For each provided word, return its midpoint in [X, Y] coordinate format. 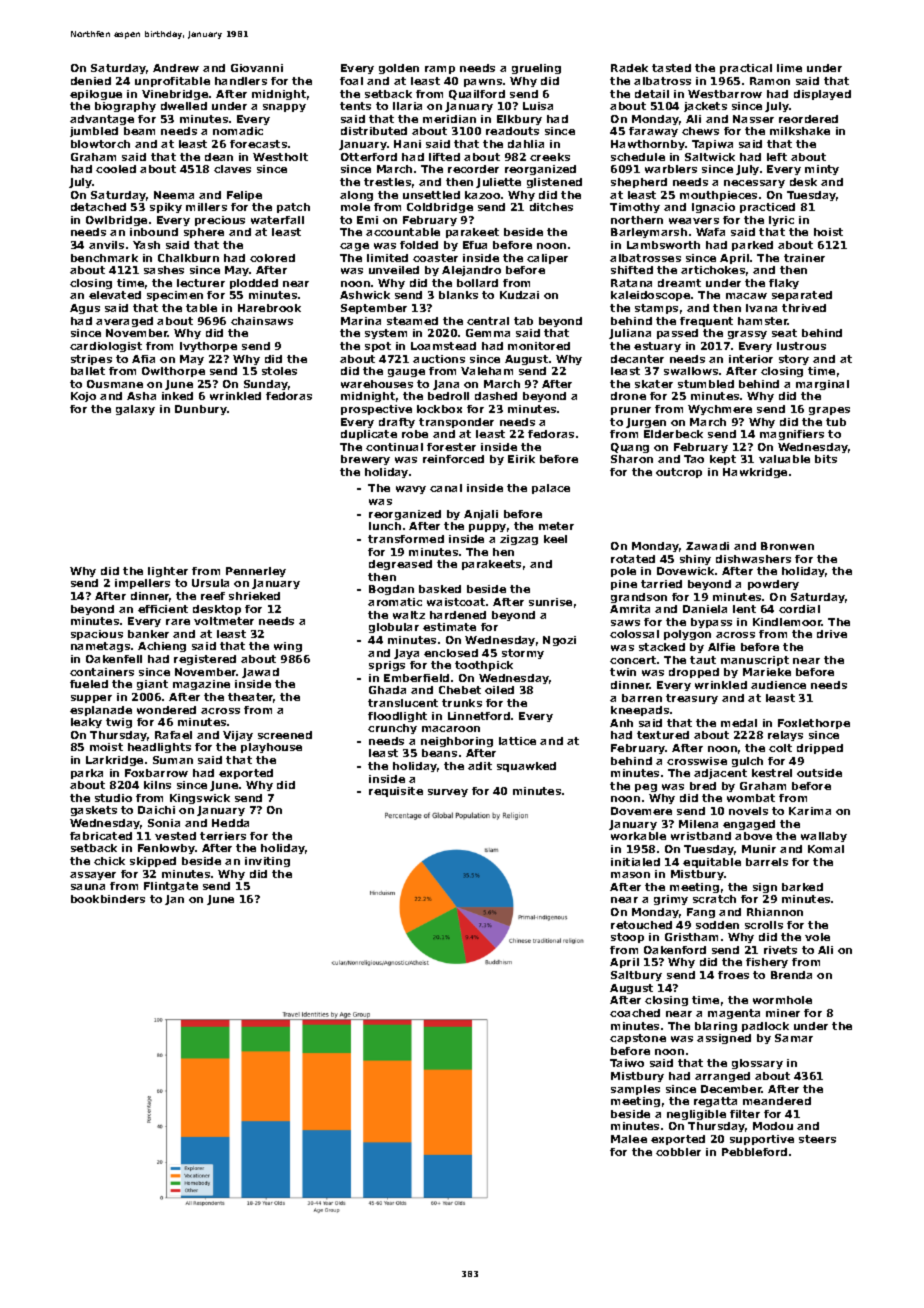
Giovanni [257, 68]
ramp [440, 70]
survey [448, 793]
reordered [808, 119]
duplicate [369, 435]
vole [817, 937]
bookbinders [108, 899]
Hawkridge [755, 473]
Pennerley [256, 572]
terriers [223, 836]
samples [635, 1090]
